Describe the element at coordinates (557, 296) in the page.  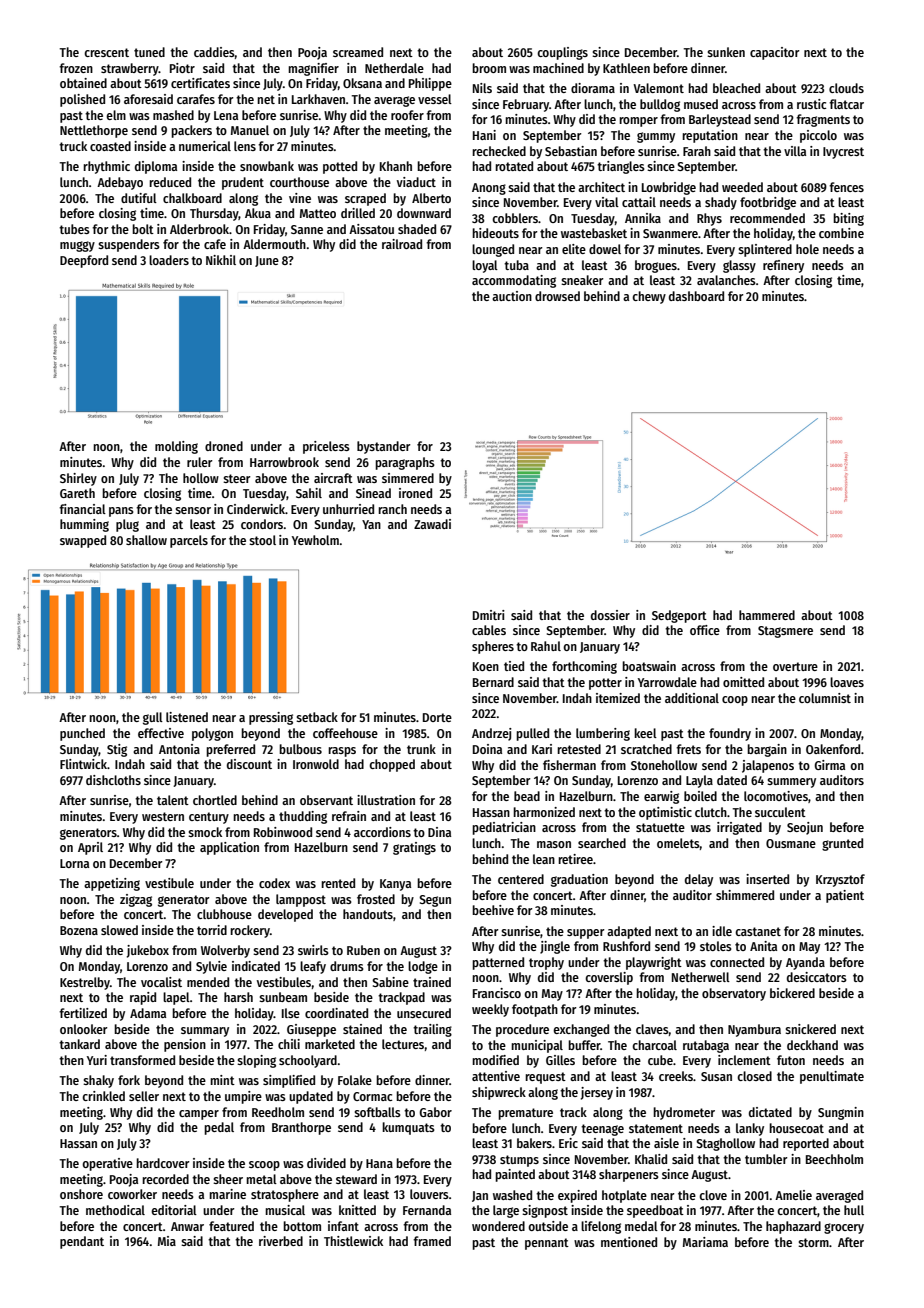
I see `drowsed` at that location.
